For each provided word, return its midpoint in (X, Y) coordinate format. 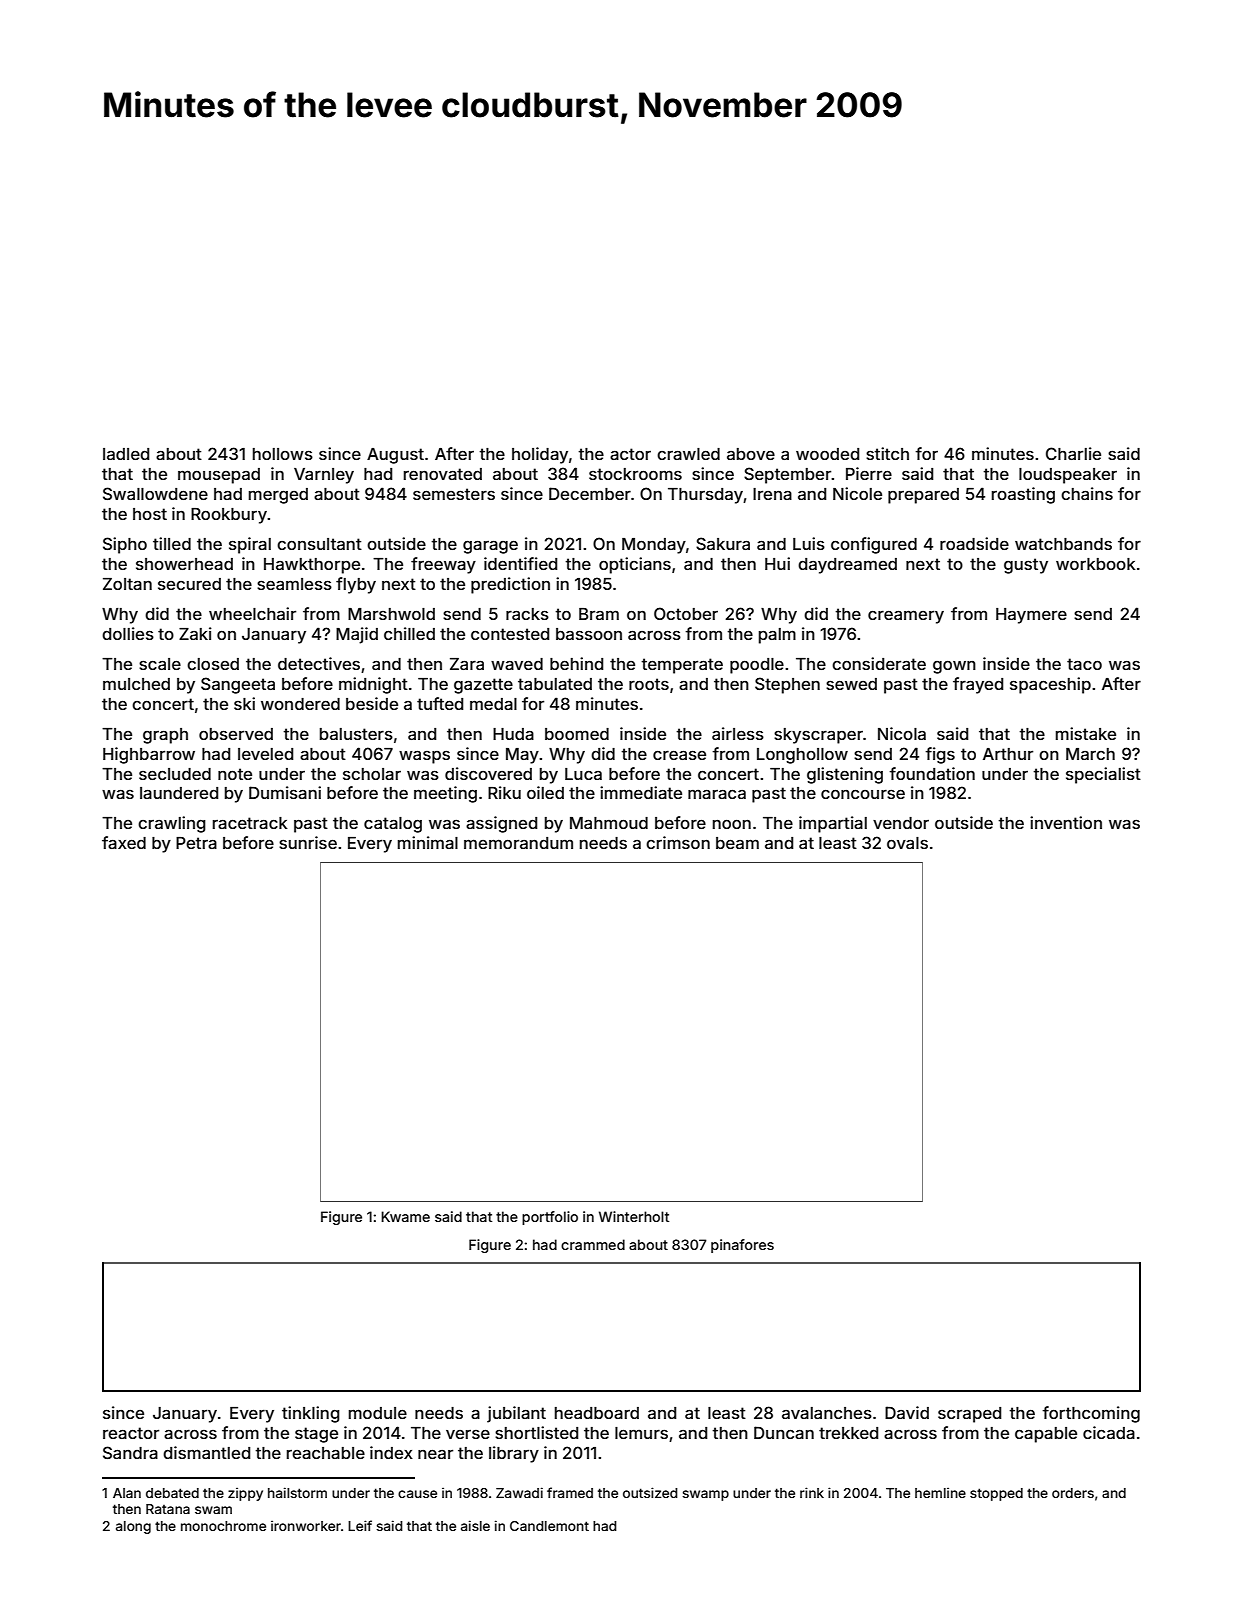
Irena (772, 494)
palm (777, 636)
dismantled (206, 1452)
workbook (1096, 564)
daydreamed (847, 566)
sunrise (308, 842)
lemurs (641, 1433)
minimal (428, 842)
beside (372, 703)
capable (1046, 1435)
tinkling (311, 1414)
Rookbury (229, 516)
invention (1066, 822)
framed (570, 1492)
